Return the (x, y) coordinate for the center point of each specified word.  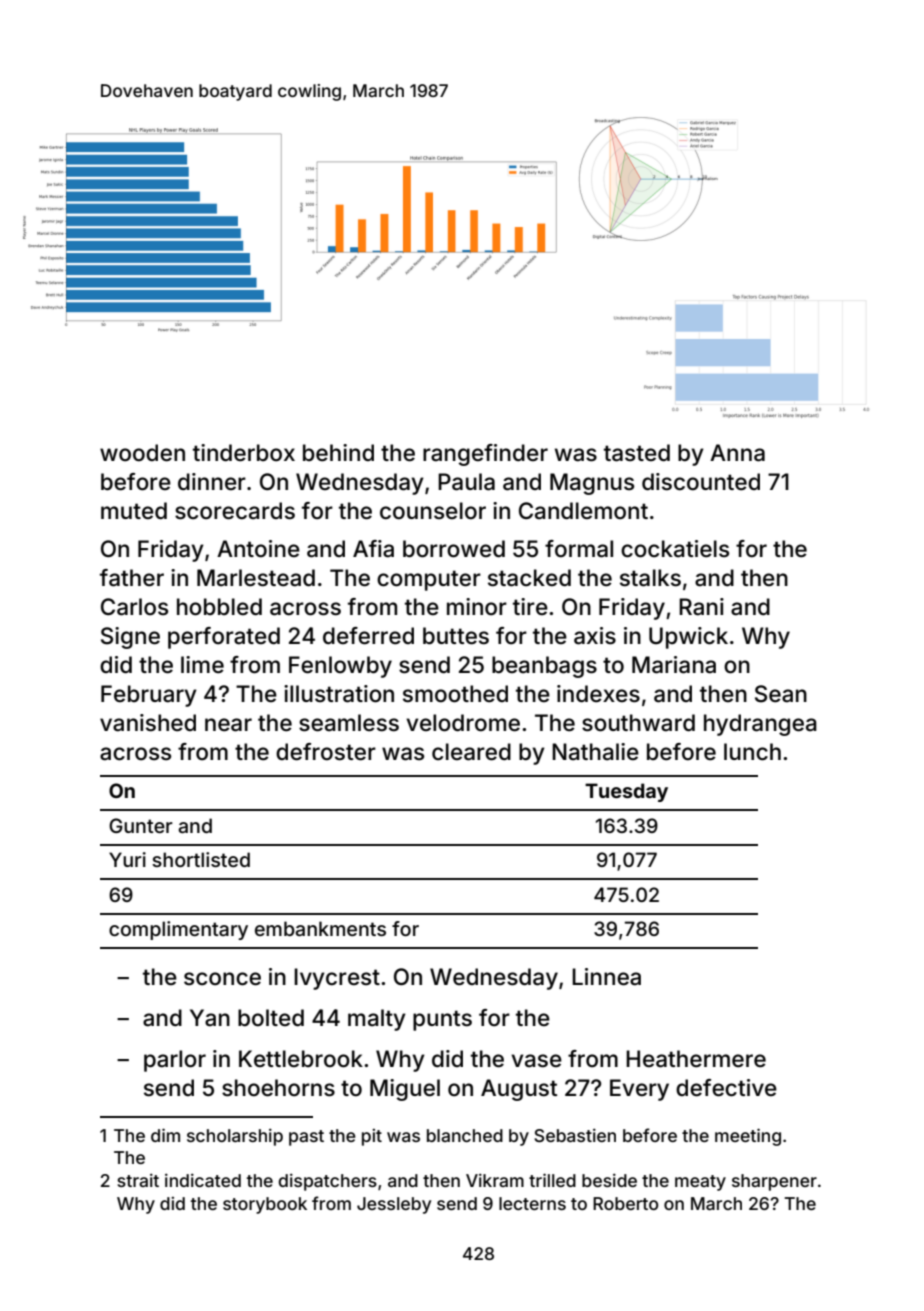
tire (530, 606)
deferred (368, 636)
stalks (650, 578)
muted (134, 510)
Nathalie (595, 752)
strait (138, 1180)
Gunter (141, 825)
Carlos (134, 607)
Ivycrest (337, 979)
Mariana (674, 665)
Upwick (688, 638)
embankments (320, 928)
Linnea (606, 977)
